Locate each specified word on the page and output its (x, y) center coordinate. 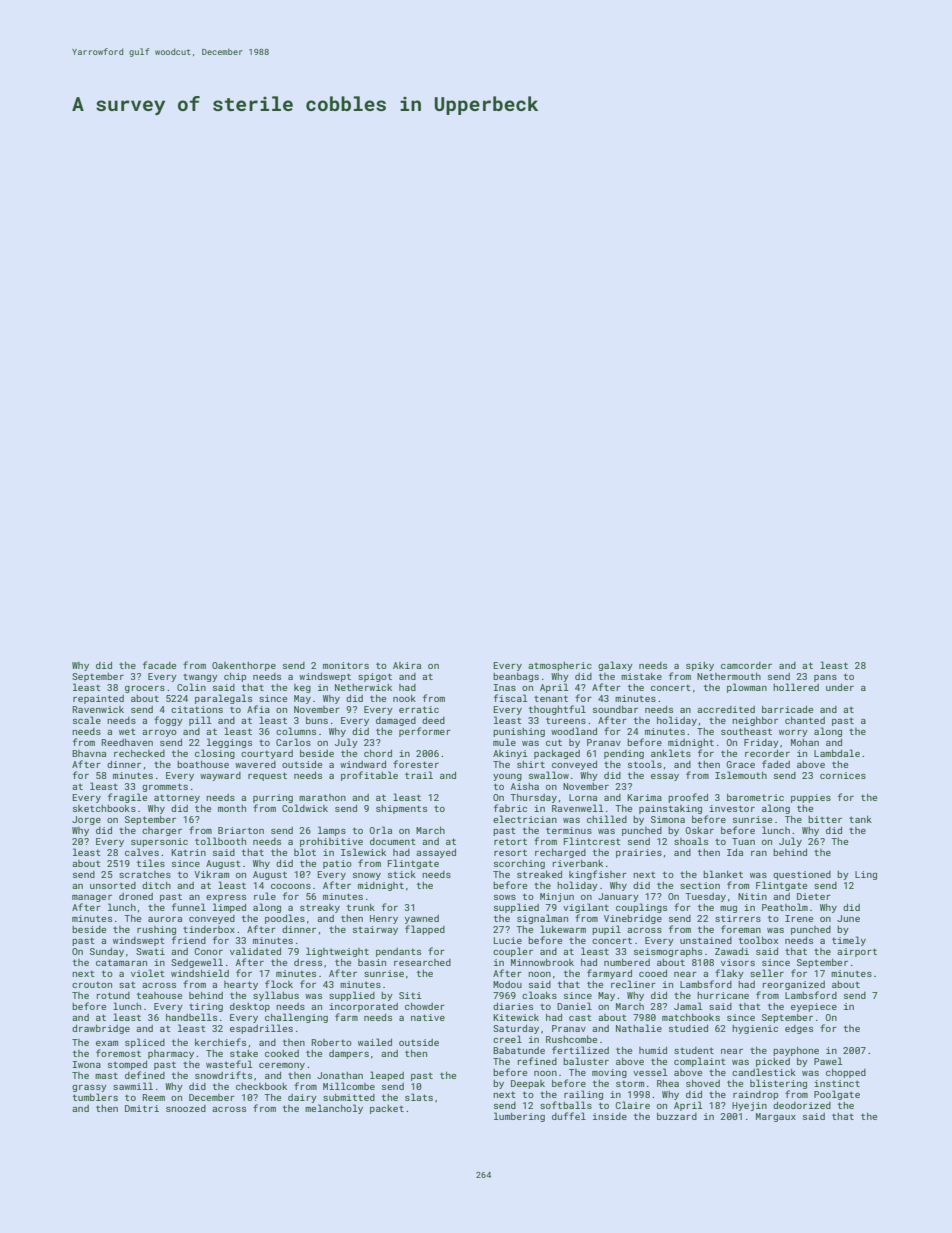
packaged (557, 754)
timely (849, 941)
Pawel (828, 1061)
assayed (436, 853)
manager (92, 898)
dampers (349, 1054)
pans (825, 678)
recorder (767, 753)
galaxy (615, 666)
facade (159, 665)
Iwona (87, 1064)
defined (145, 1075)
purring (273, 798)
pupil (606, 930)
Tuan (743, 841)
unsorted (113, 885)
